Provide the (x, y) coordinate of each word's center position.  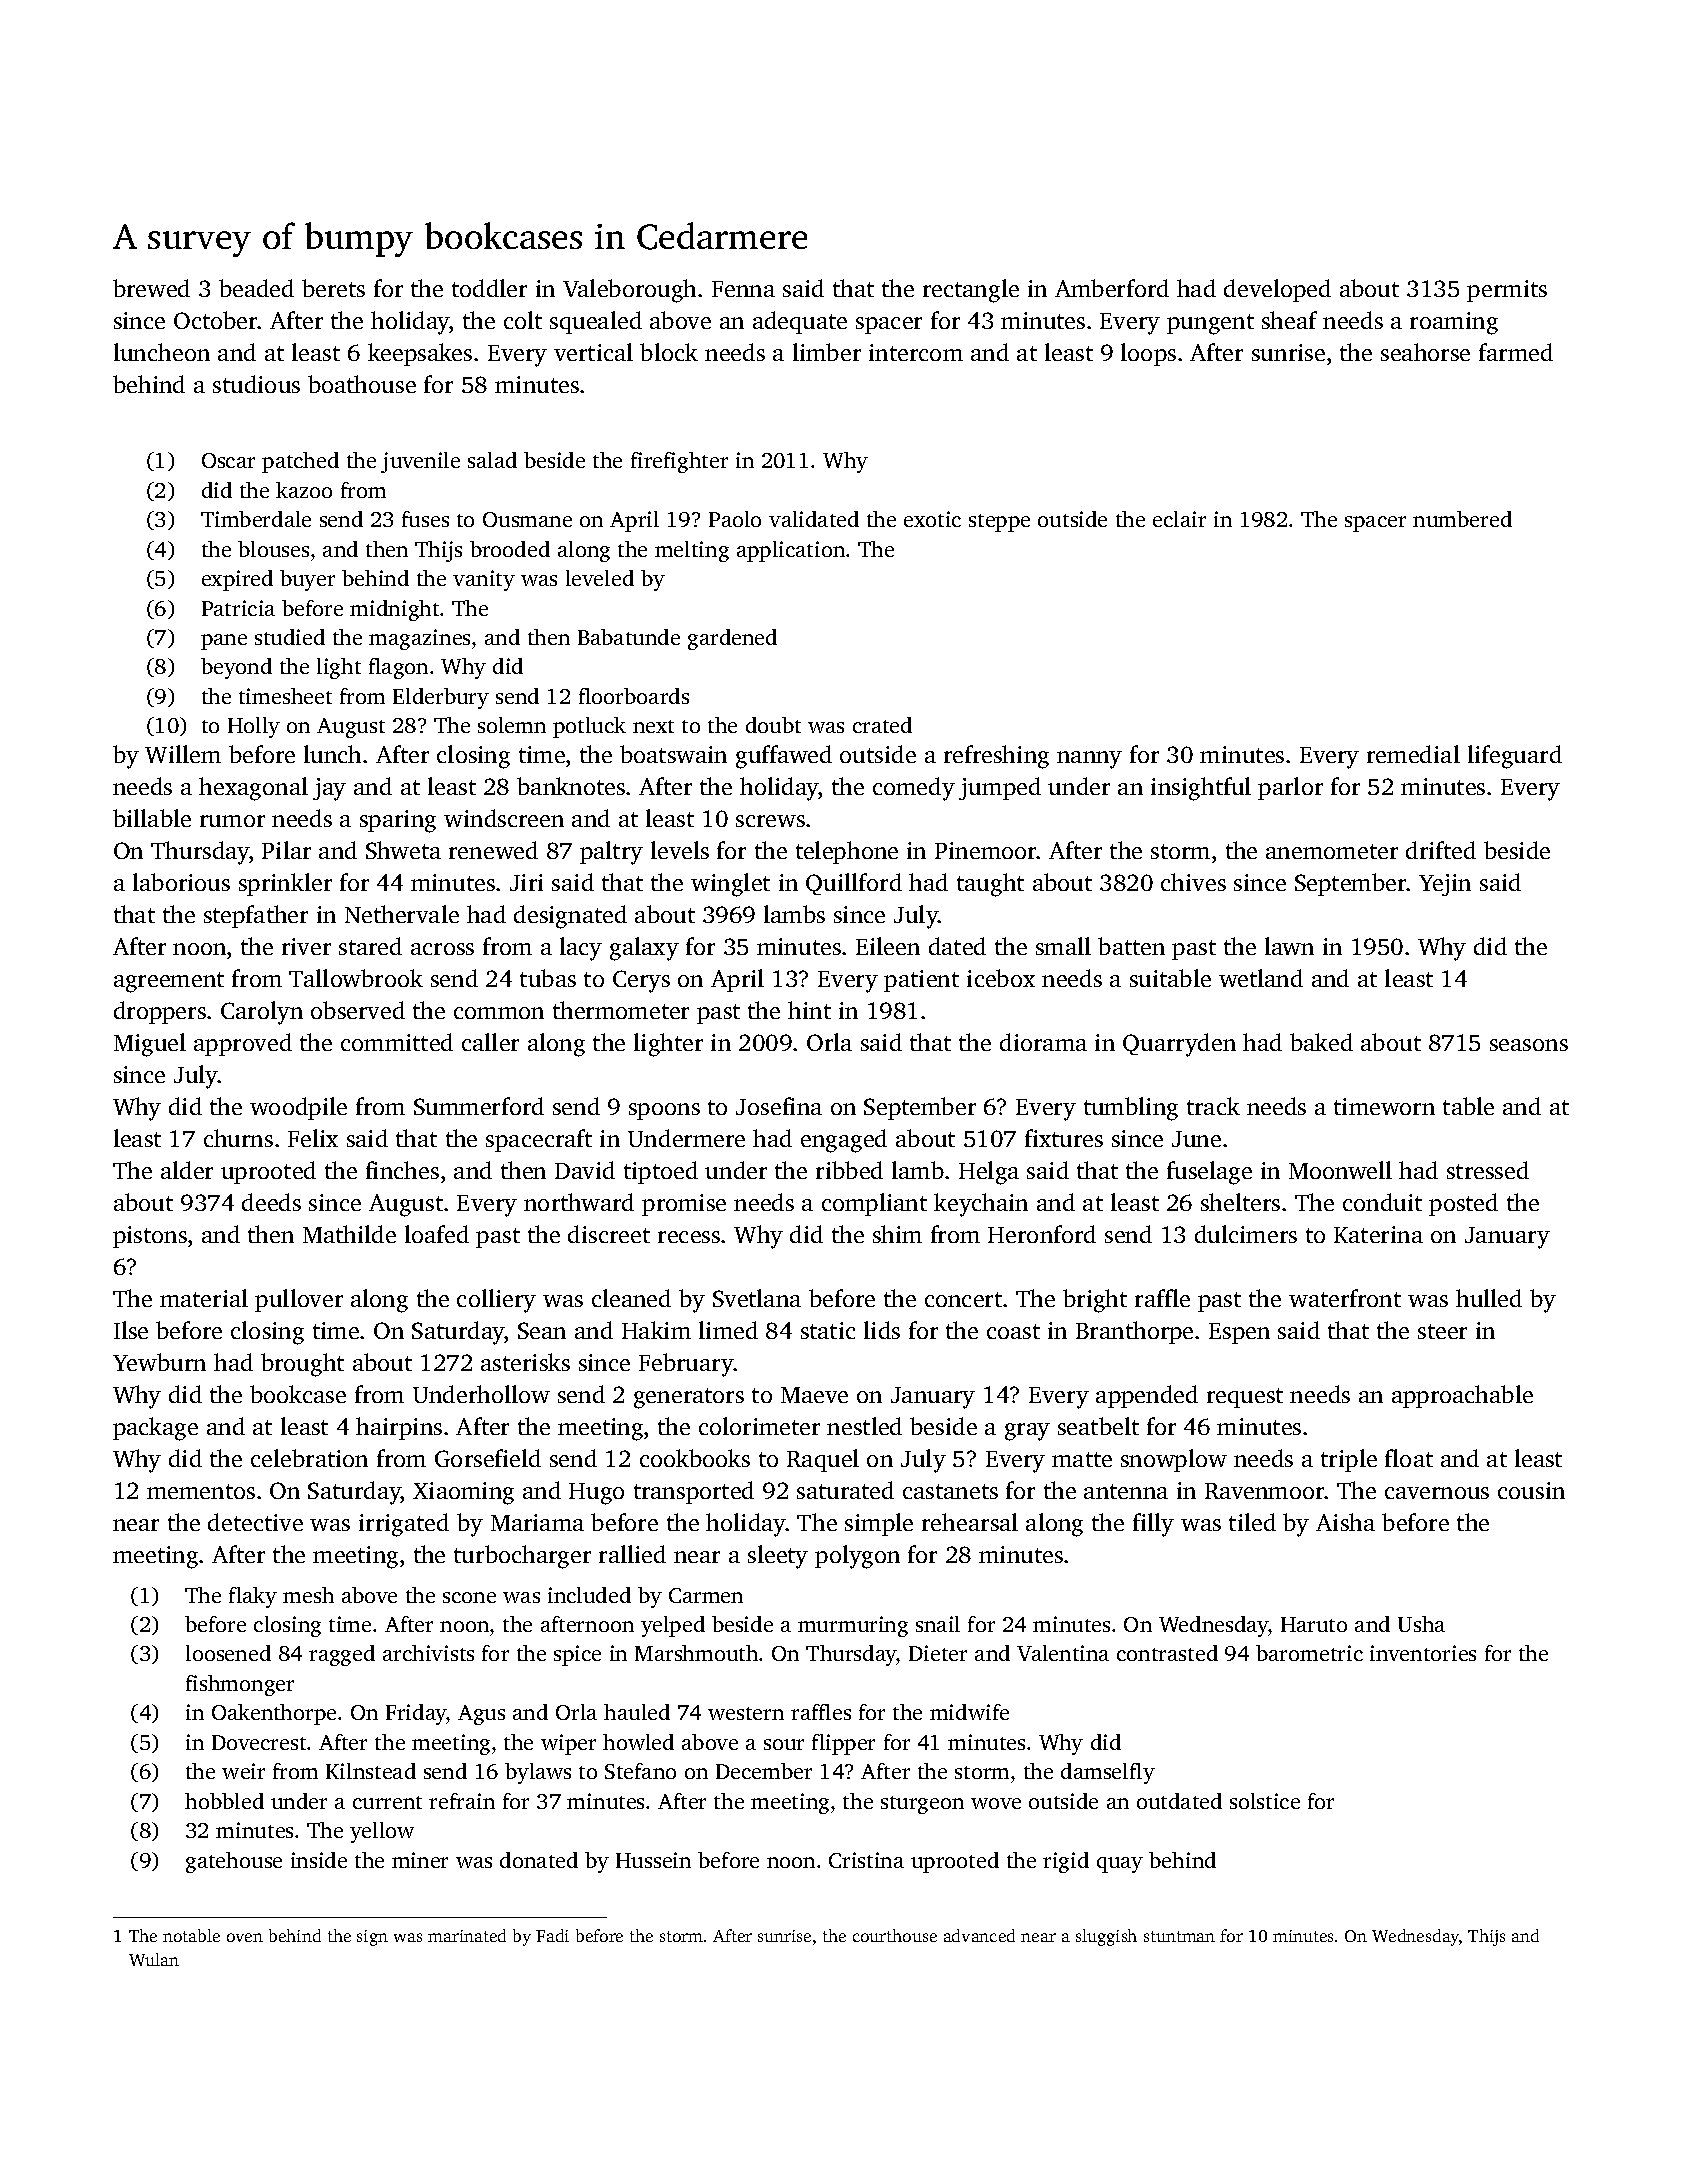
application (791, 551)
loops (1148, 354)
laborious (181, 882)
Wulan (154, 1959)
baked (1321, 1042)
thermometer (621, 1010)
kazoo (304, 490)
